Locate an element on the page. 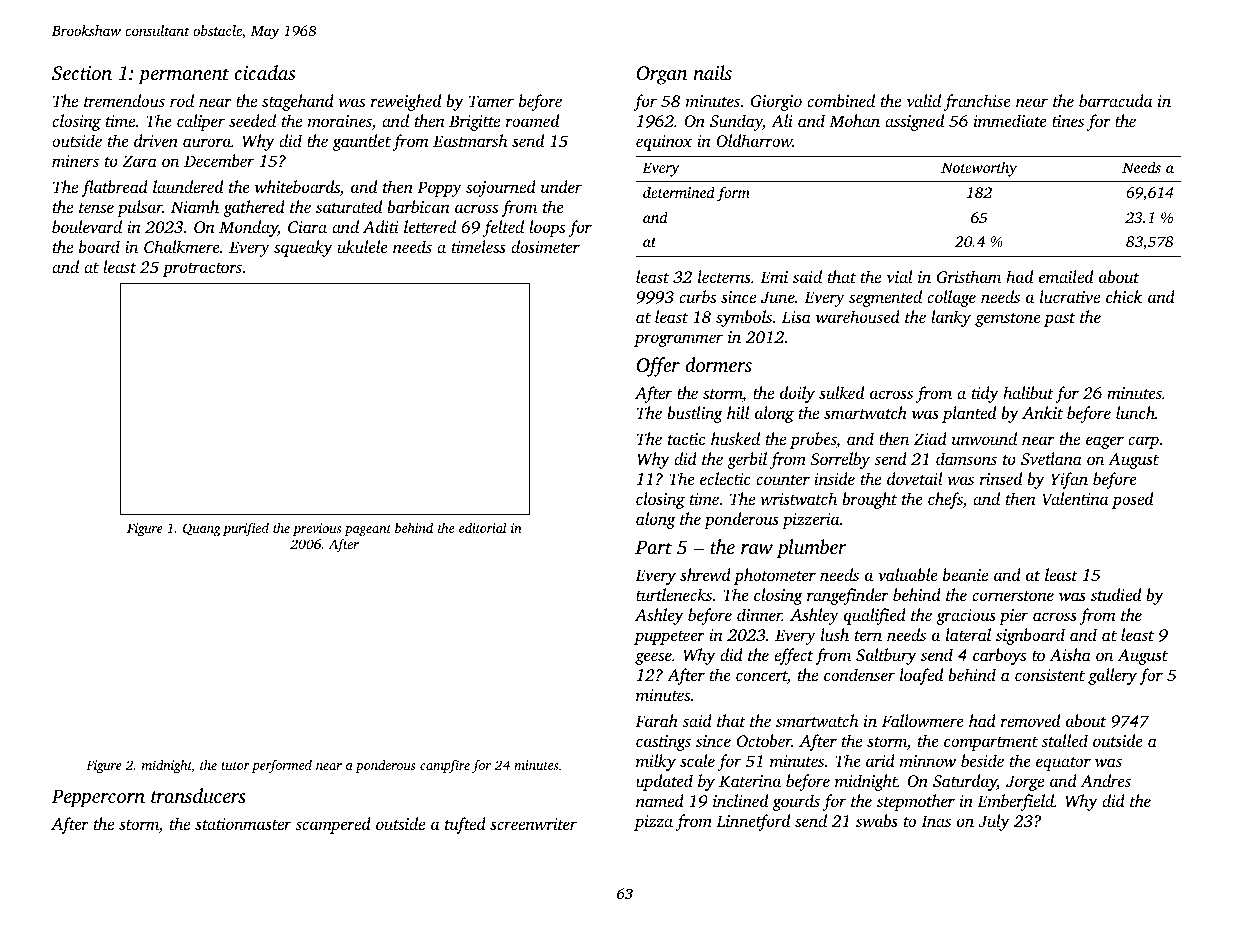 The height and width of the document is (952, 1233). eclectic is located at coordinates (725, 478).
